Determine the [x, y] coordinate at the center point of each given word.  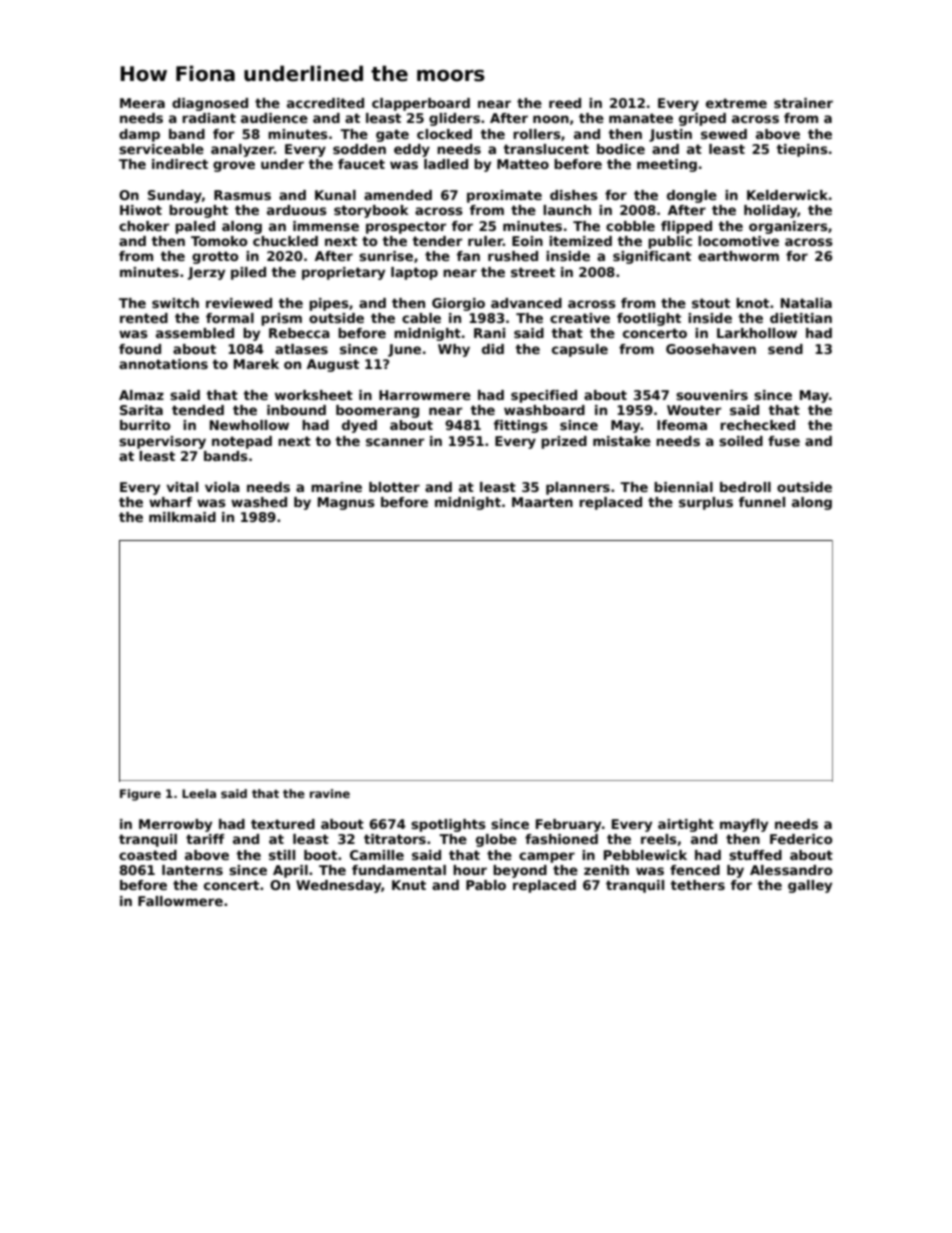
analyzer [242, 150]
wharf [170, 502]
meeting [667, 165]
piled [248, 273]
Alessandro [791, 870]
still [282, 855]
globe [496, 840]
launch [567, 210]
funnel [762, 502]
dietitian [801, 318]
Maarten [542, 502]
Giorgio [458, 304]
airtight [686, 825]
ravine [330, 793]
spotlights [448, 825]
